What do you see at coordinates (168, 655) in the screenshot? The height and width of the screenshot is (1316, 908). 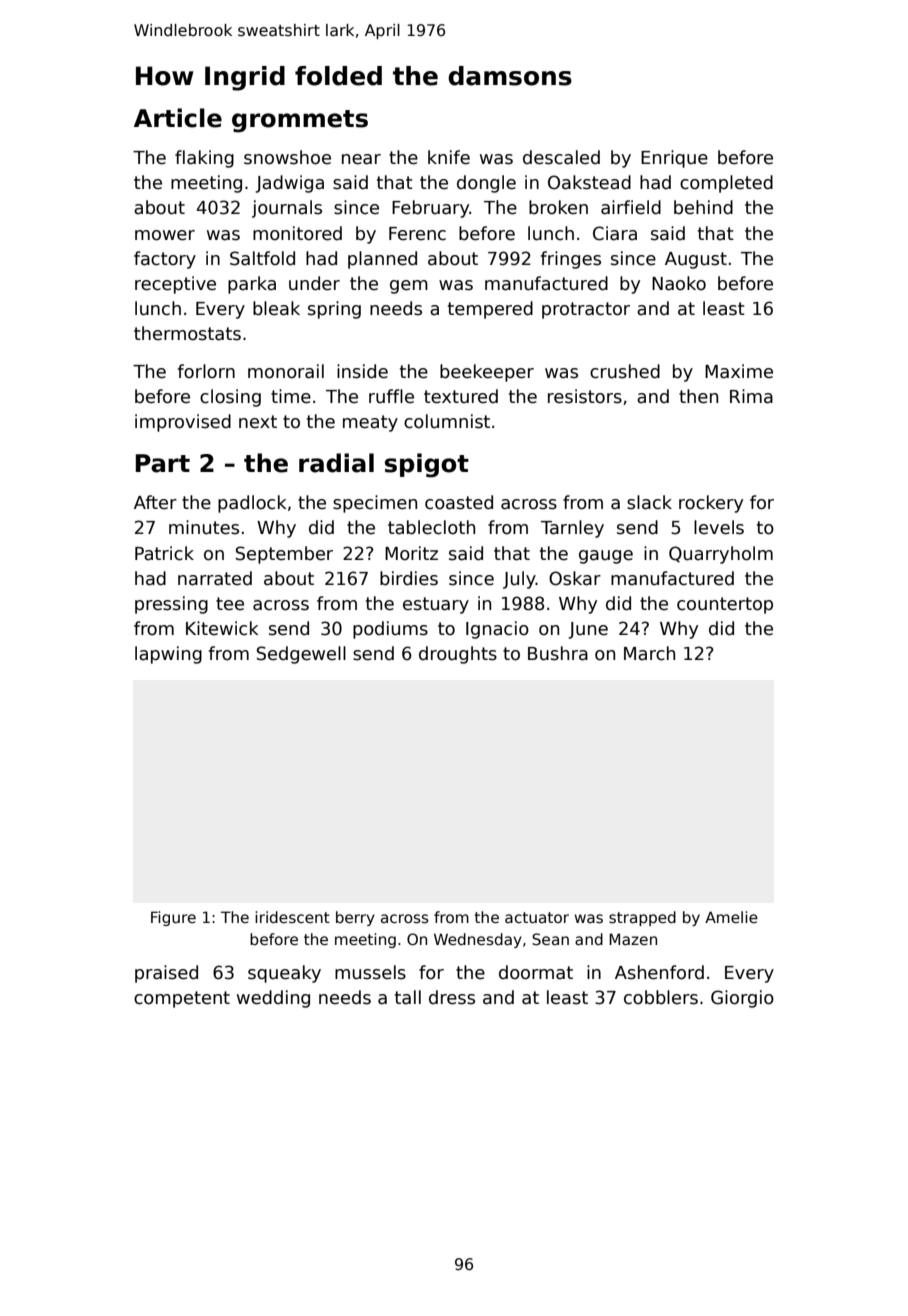 I see `lapwing` at bounding box center [168, 655].
